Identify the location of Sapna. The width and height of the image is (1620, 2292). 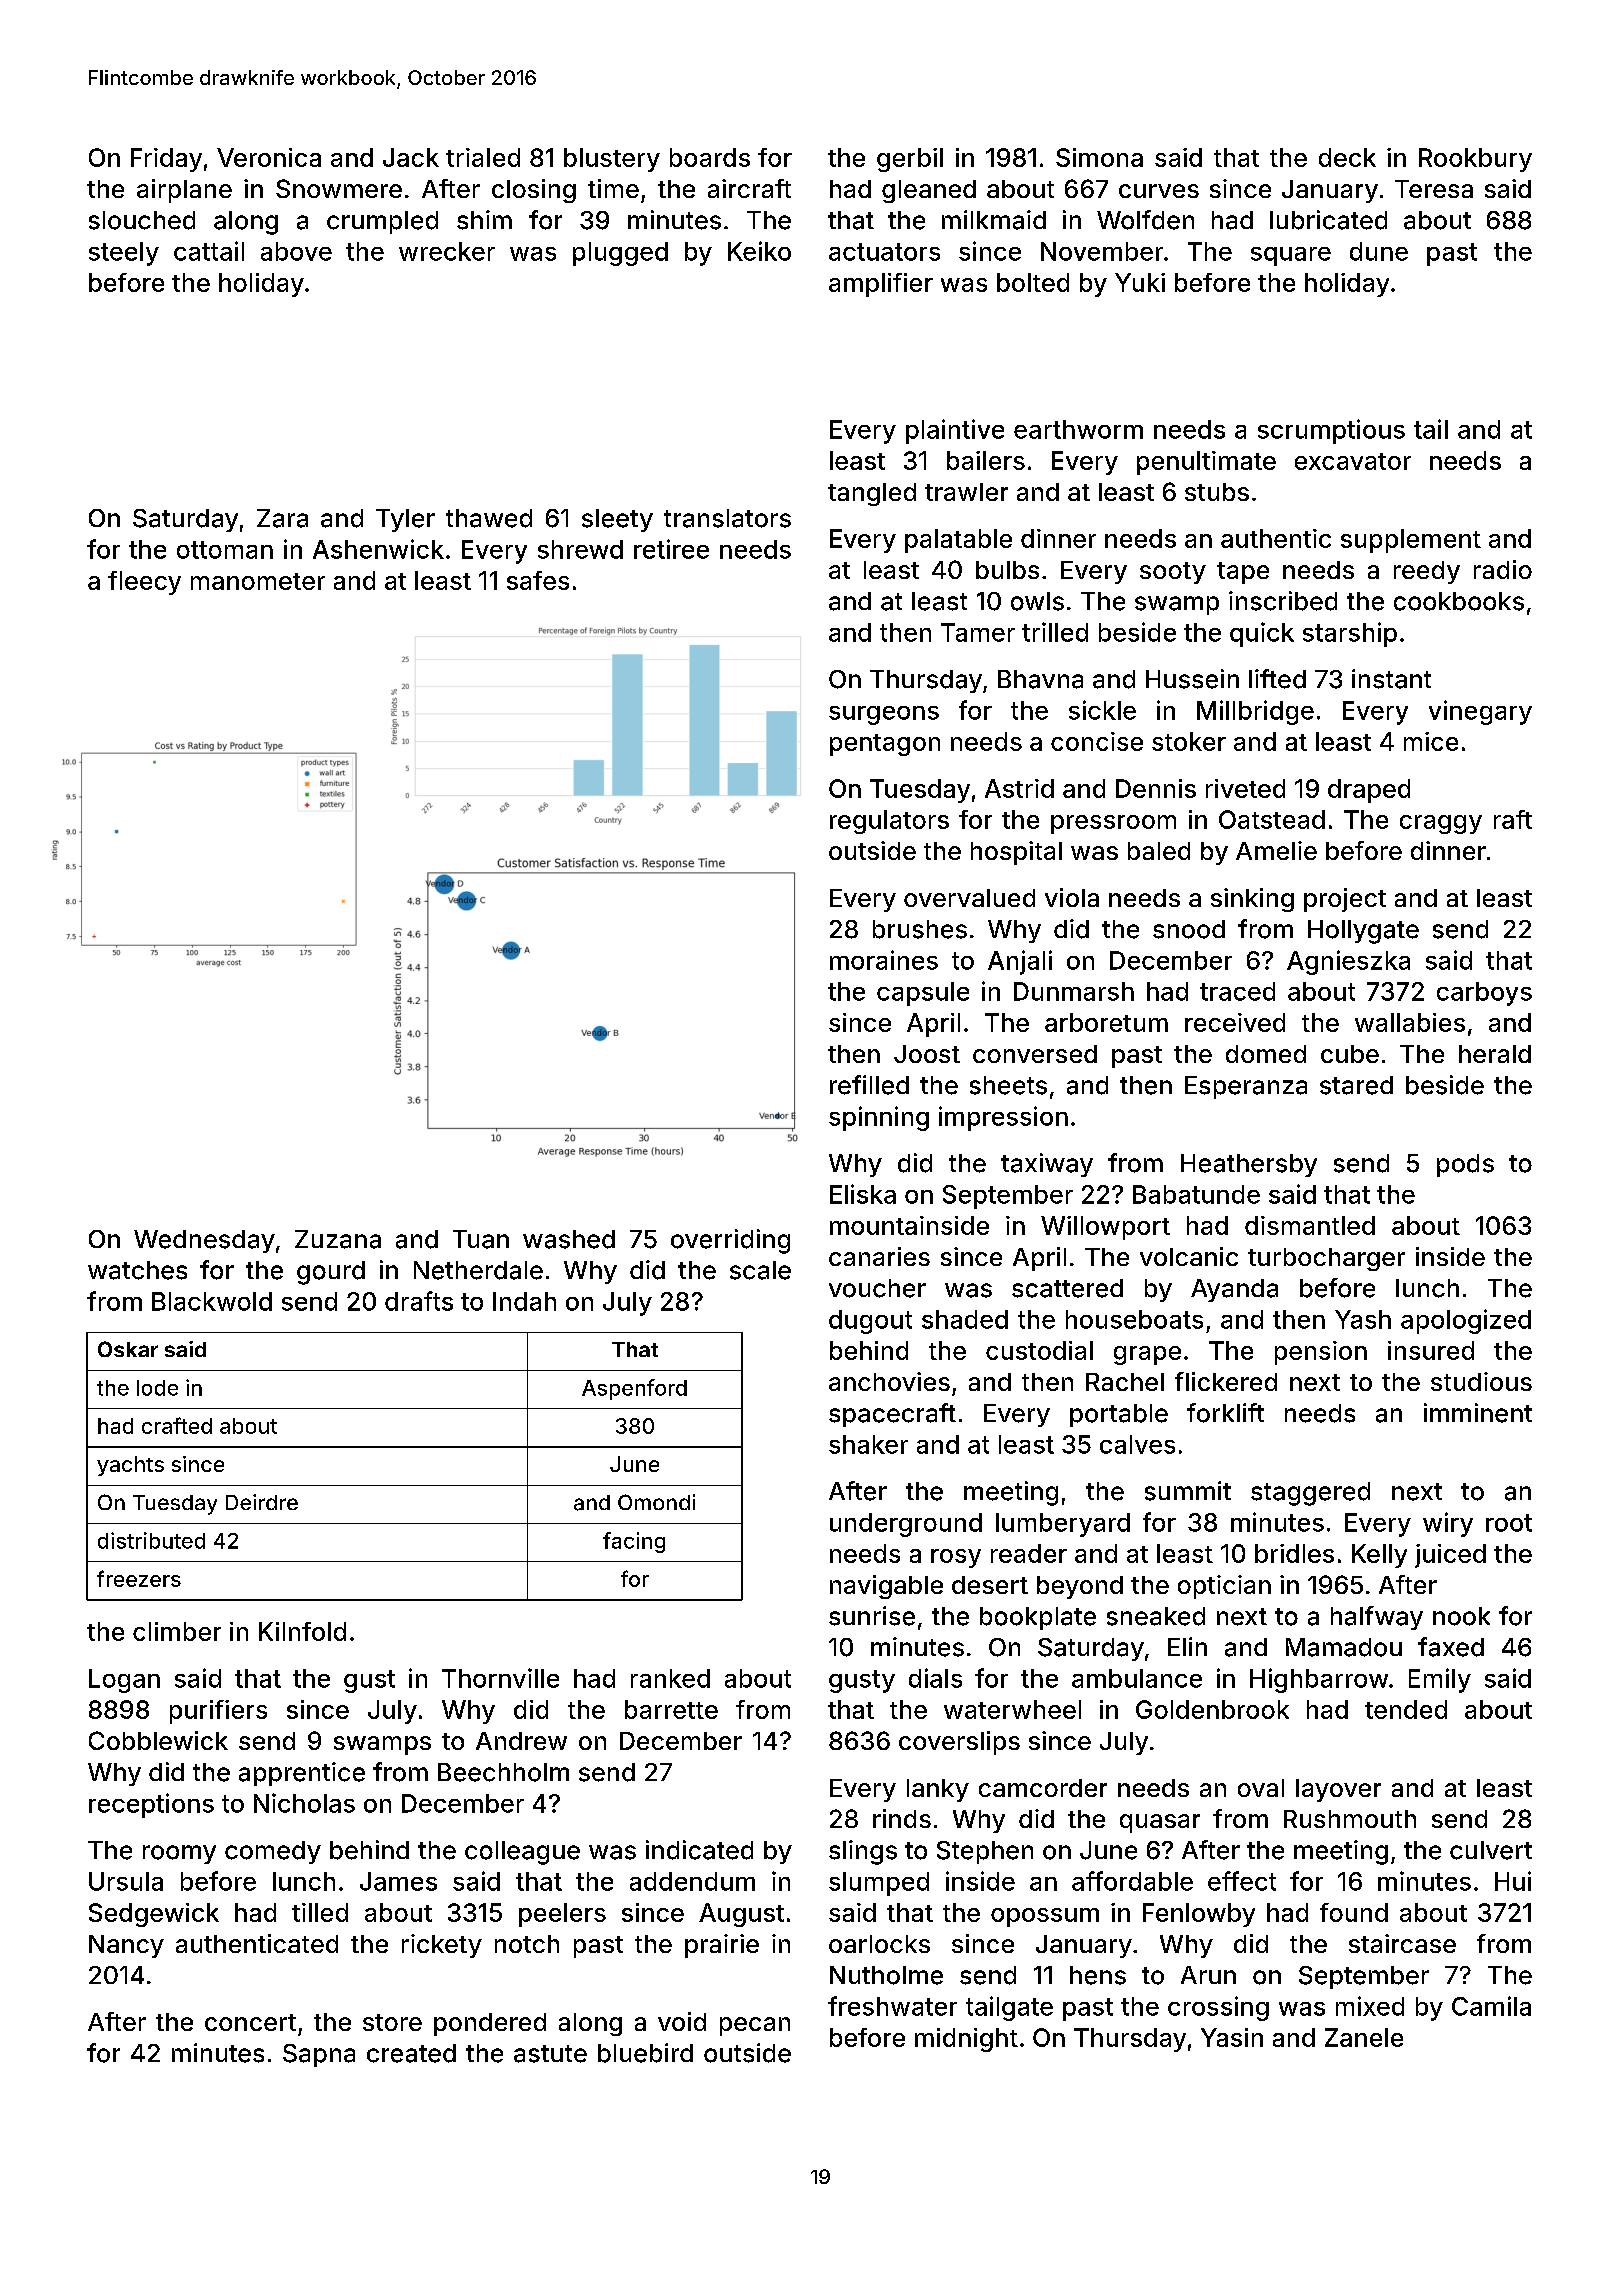
(319, 2055).
